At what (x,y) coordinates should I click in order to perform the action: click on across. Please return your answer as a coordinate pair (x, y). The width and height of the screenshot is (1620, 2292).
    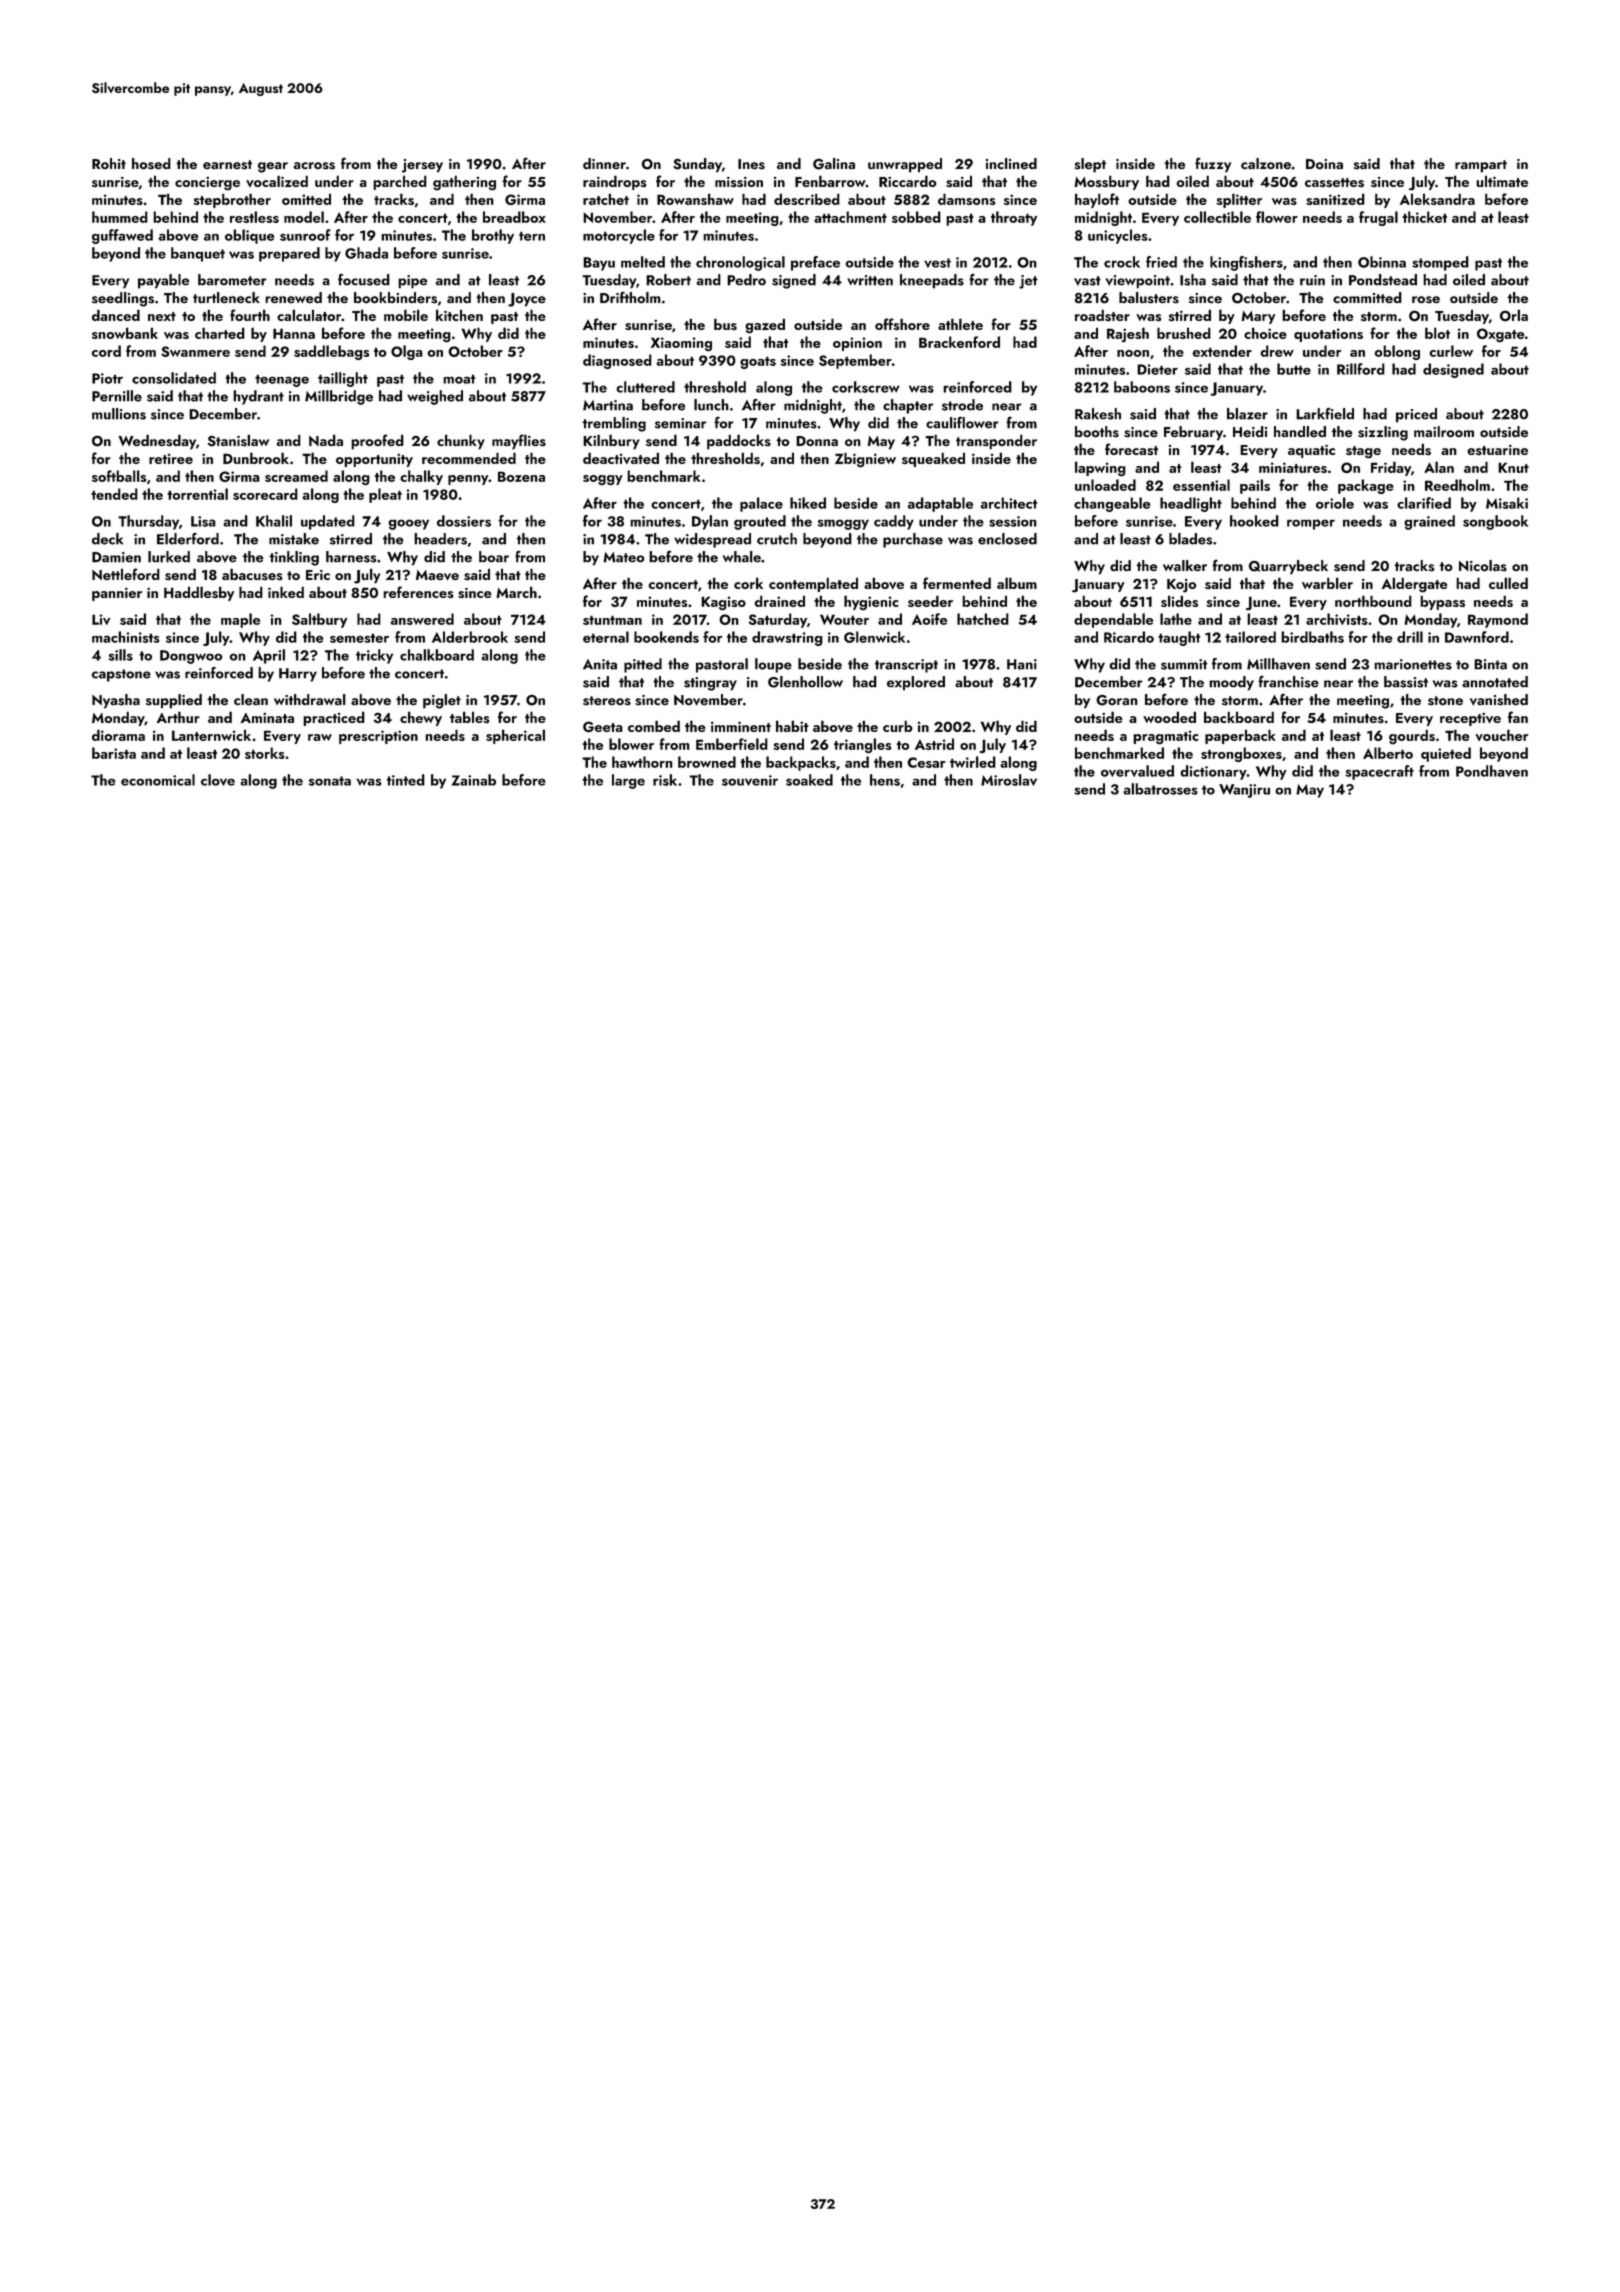
    Looking at the image, I should click on (314, 166).
